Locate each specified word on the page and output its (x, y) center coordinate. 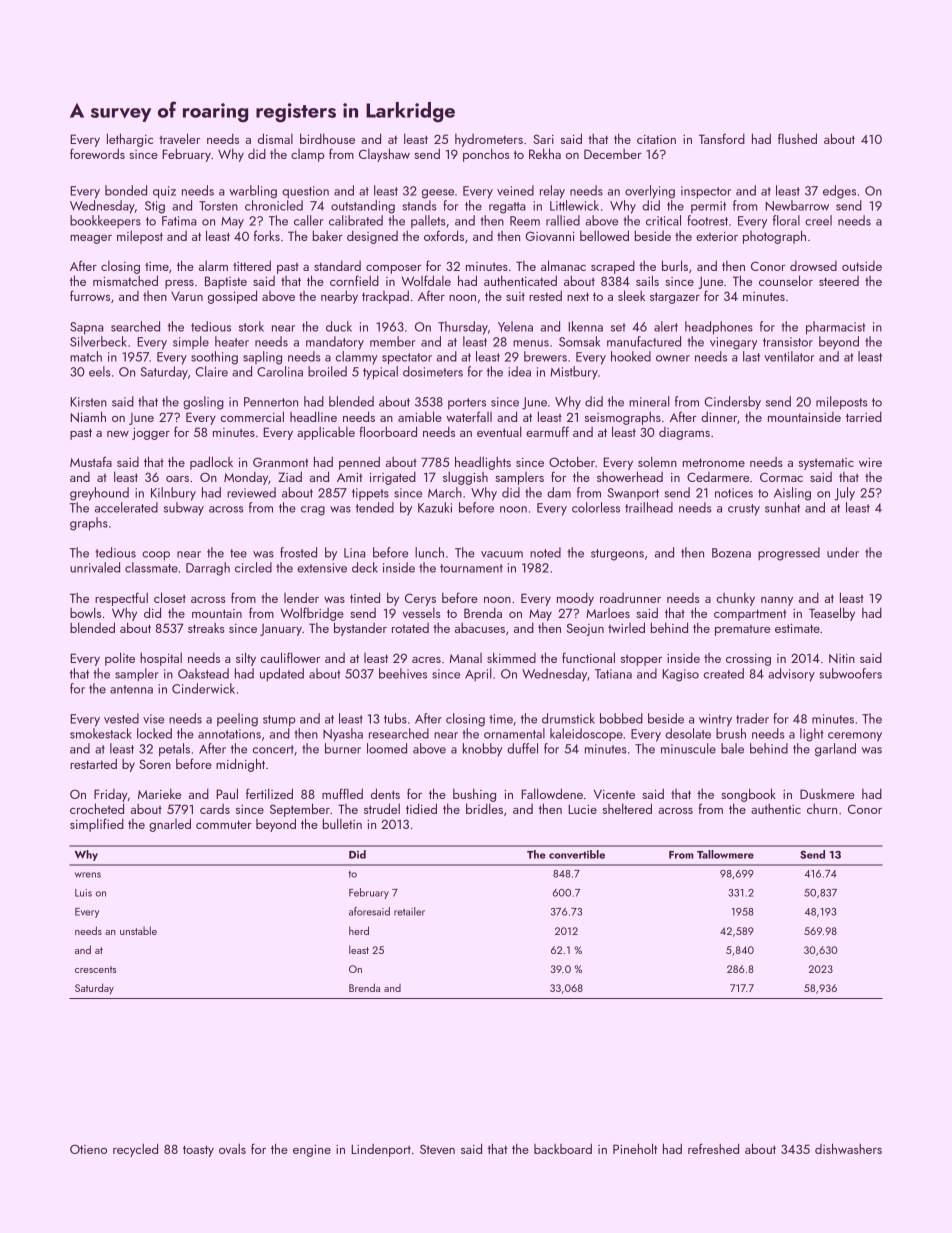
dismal (275, 138)
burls (675, 265)
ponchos (486, 155)
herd (359, 930)
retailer (409, 911)
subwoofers (850, 673)
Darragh (208, 569)
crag (313, 511)
